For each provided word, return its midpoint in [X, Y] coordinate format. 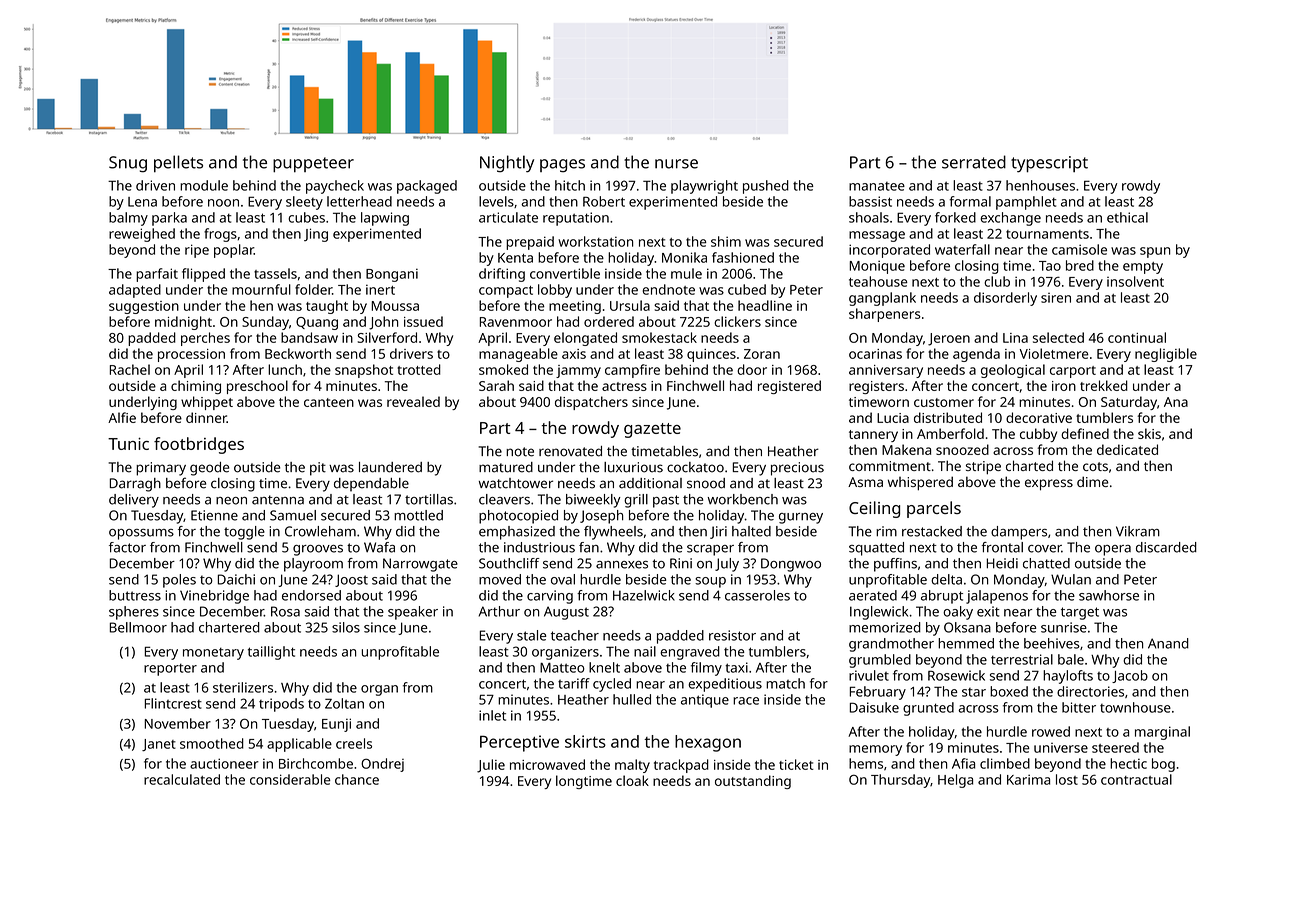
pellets [178, 164]
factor [127, 547]
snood [706, 483]
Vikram [1138, 531]
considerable [290, 779]
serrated [974, 162]
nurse [676, 164]
